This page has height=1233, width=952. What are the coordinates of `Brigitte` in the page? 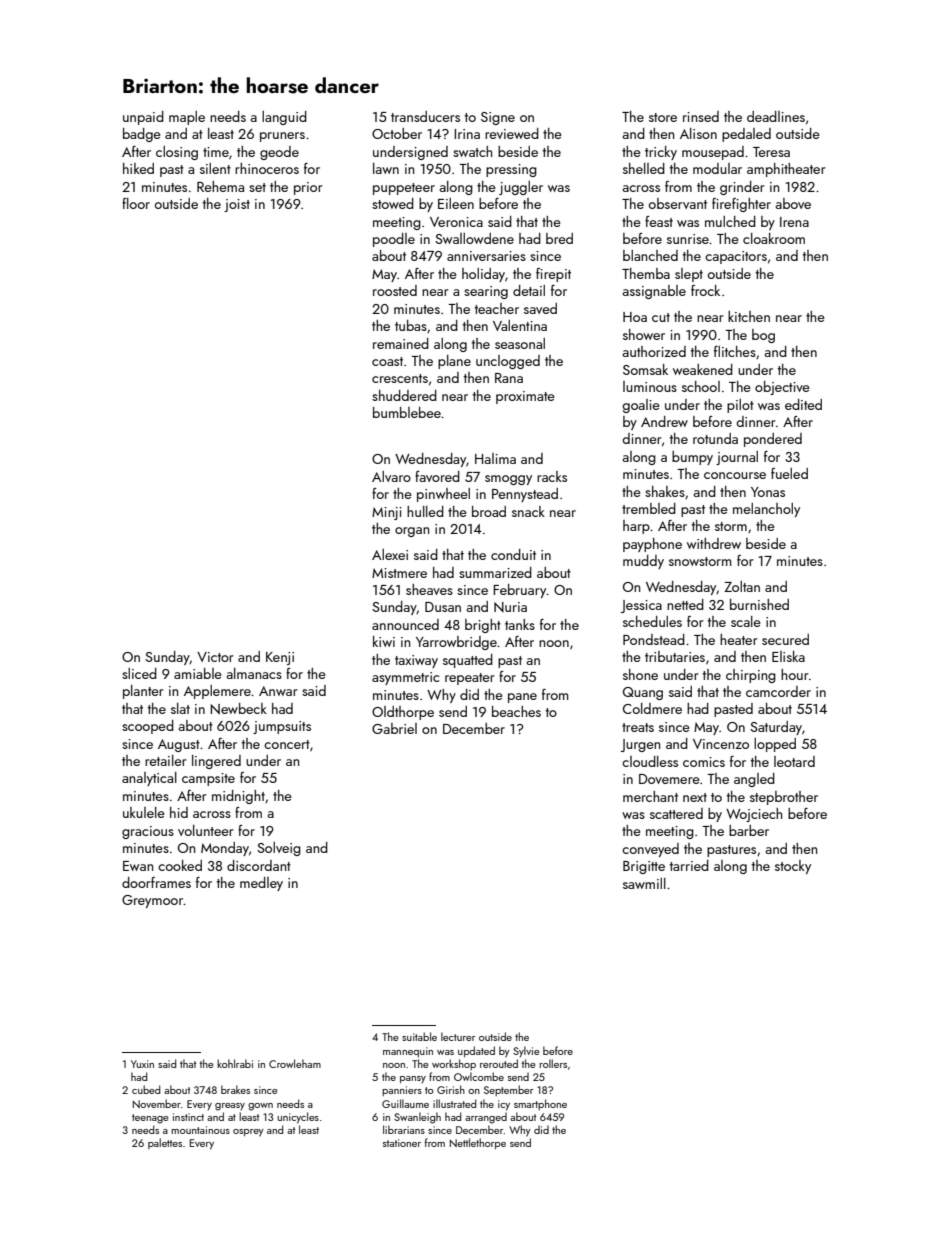 It's located at (644, 867).
